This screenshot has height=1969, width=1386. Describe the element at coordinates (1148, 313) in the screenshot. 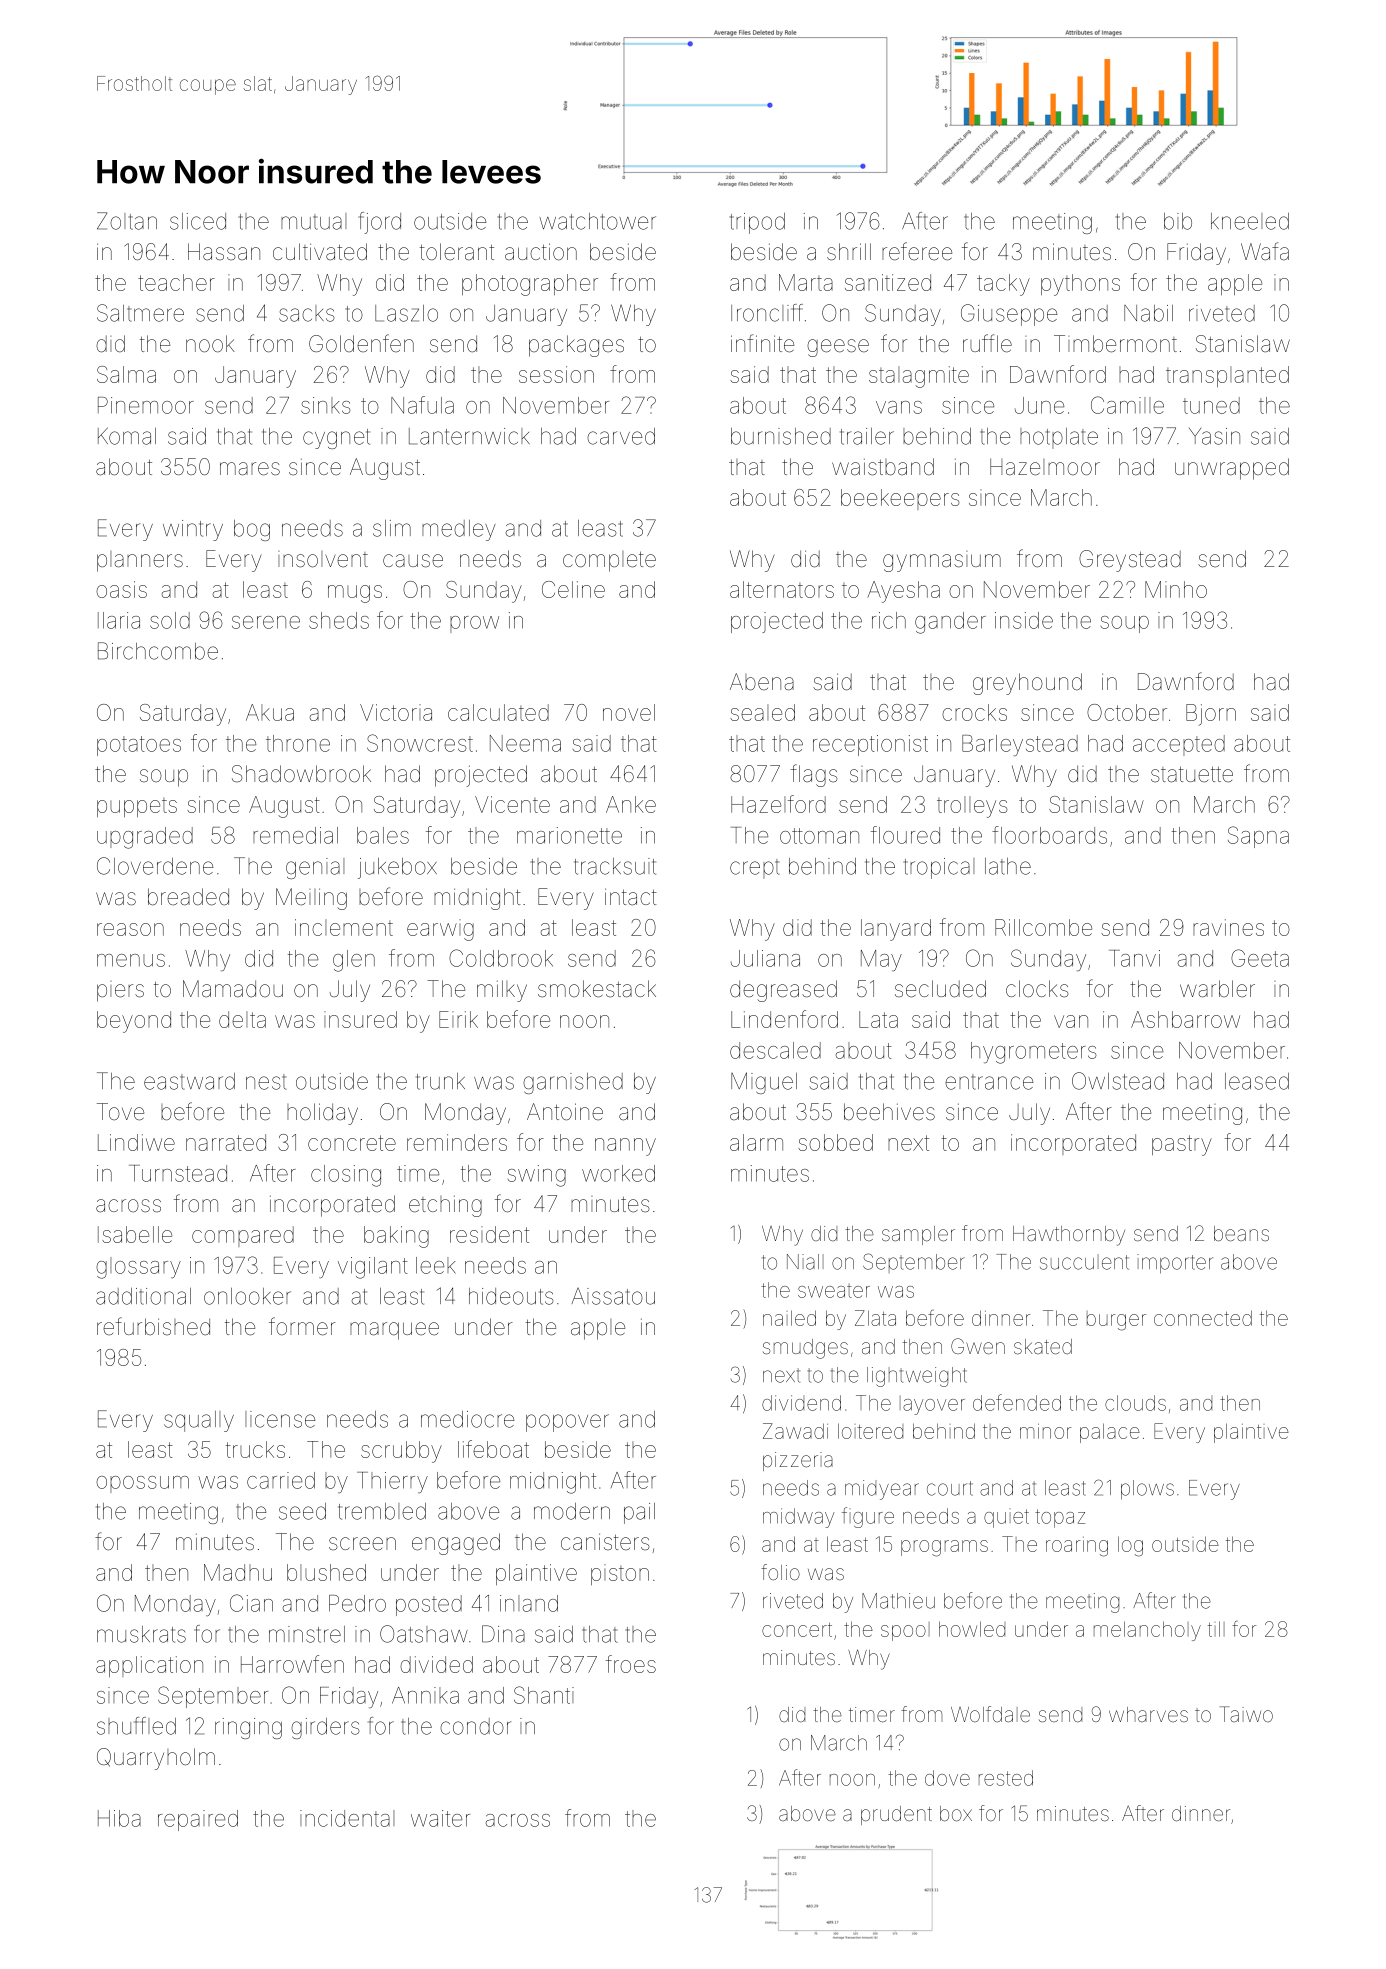

I see `Nabil` at that location.
